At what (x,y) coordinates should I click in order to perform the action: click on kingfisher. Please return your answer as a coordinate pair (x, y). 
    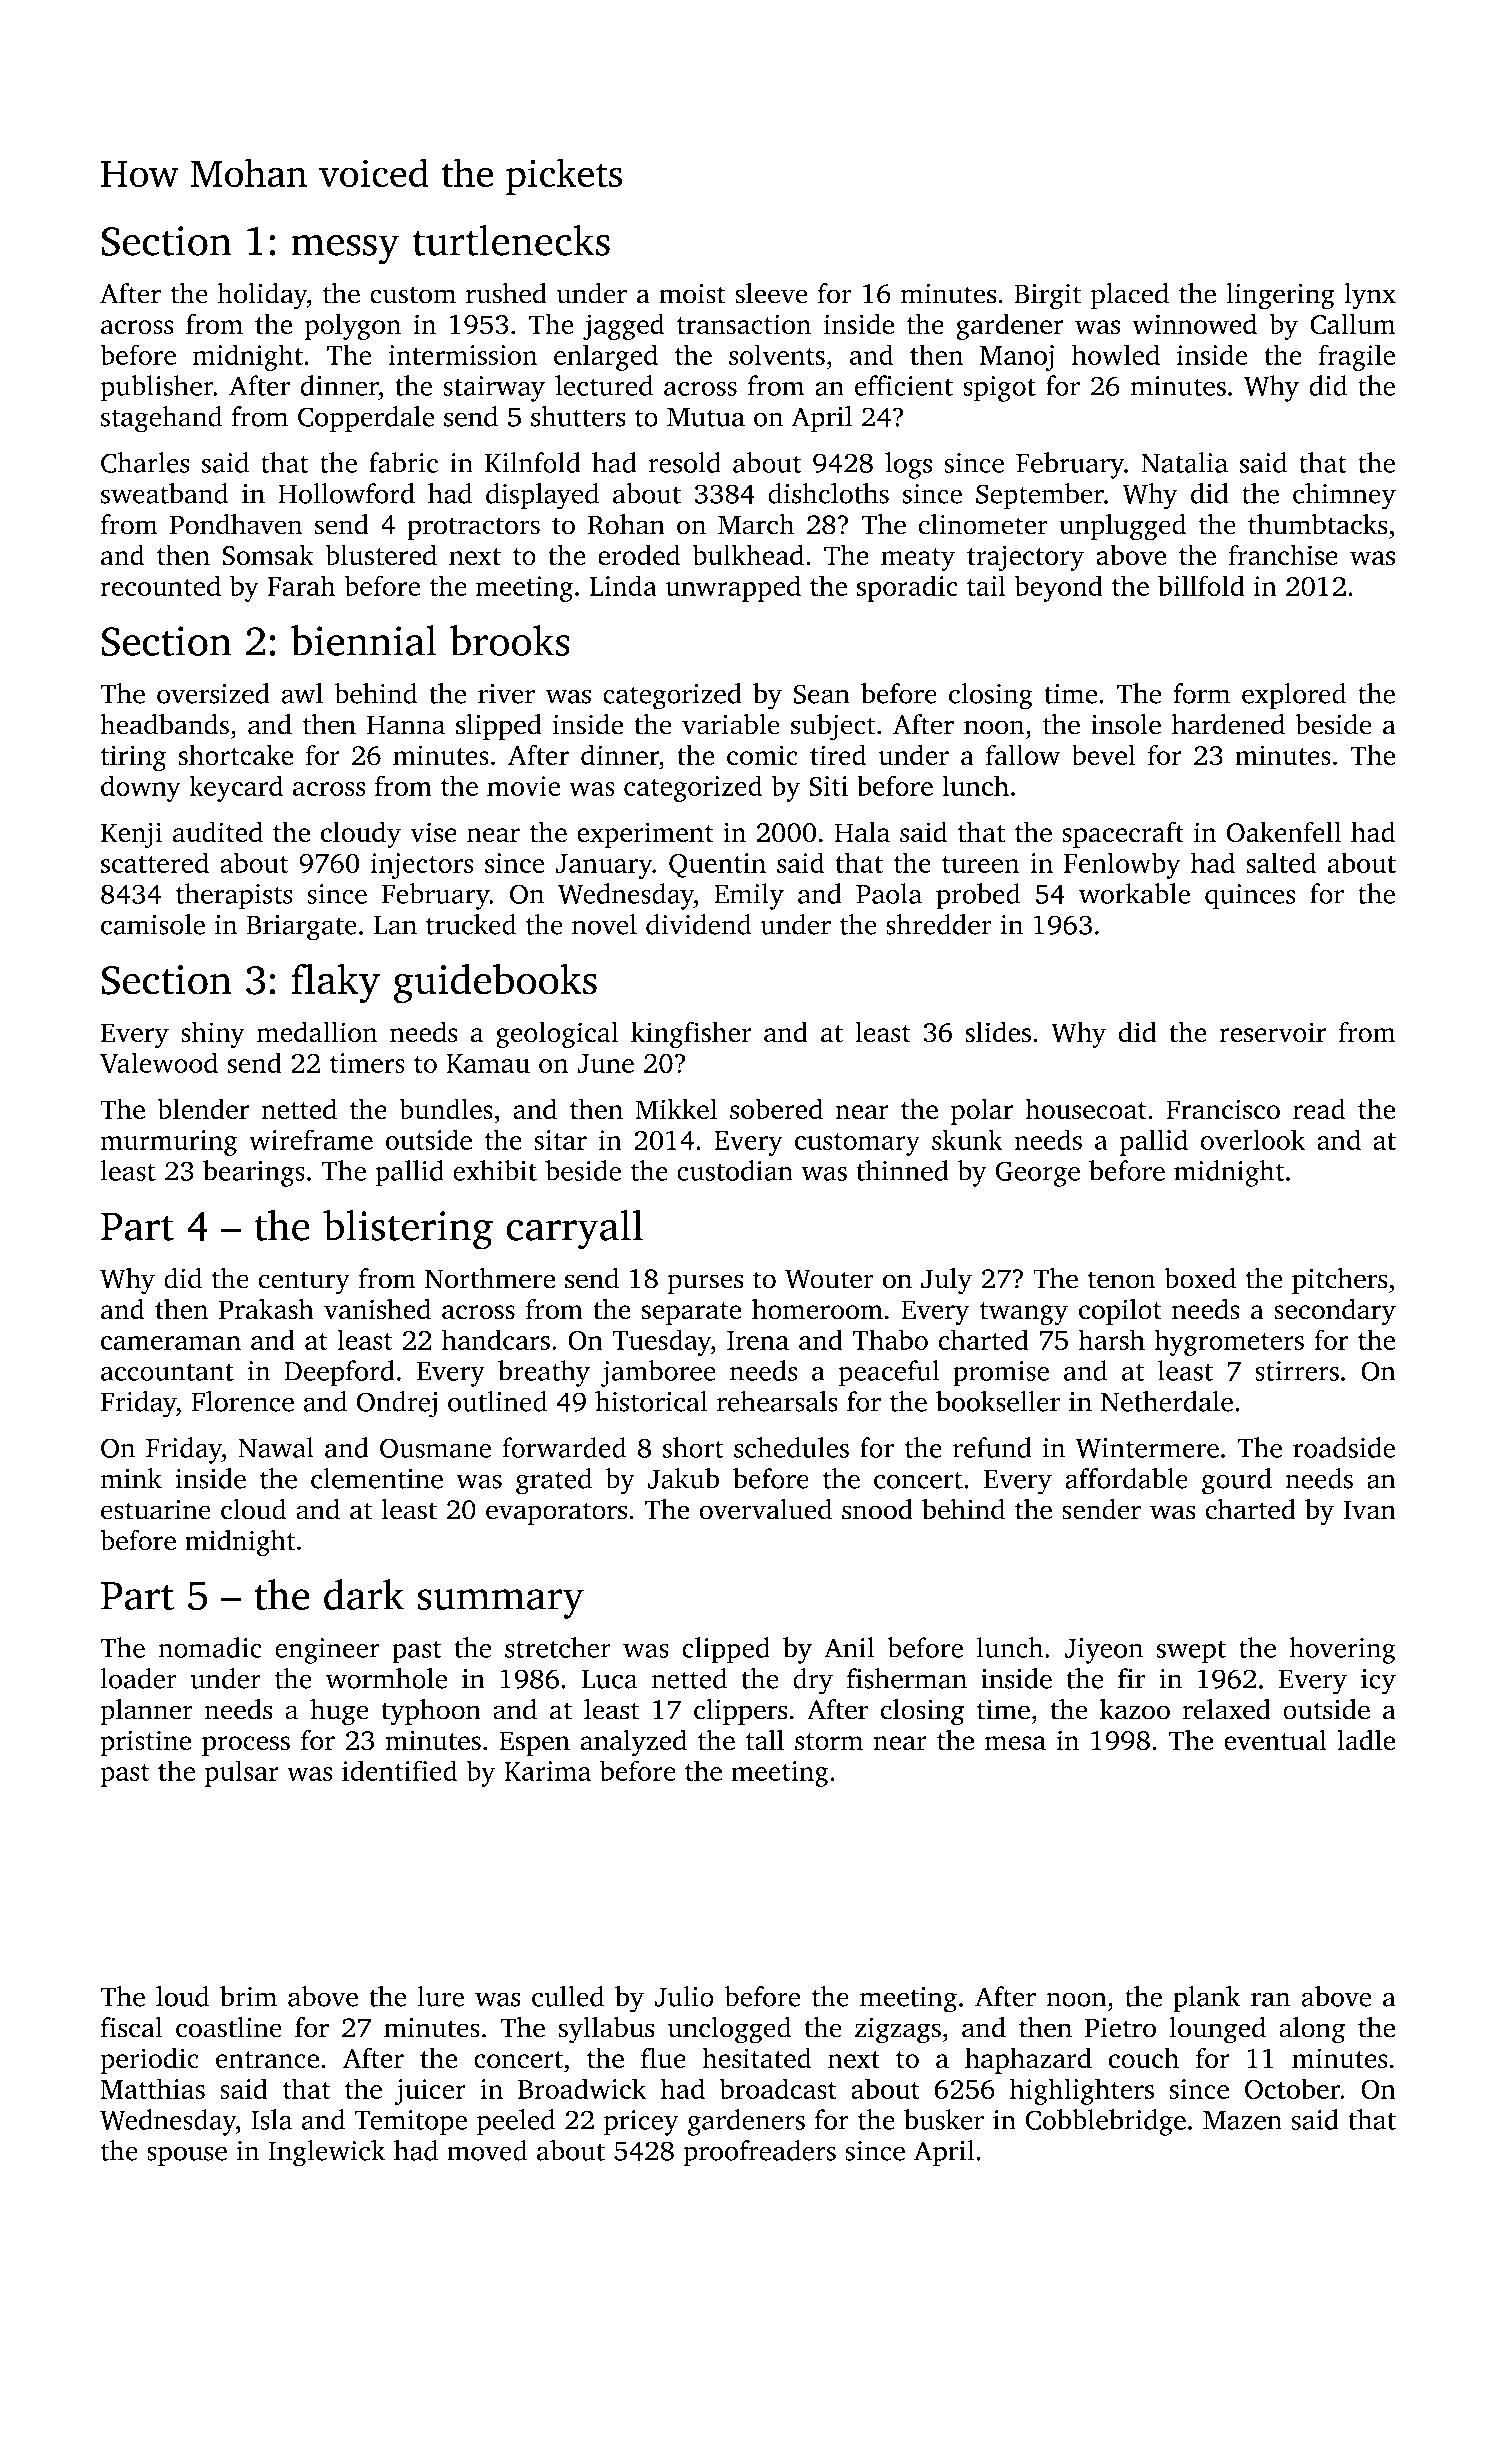
    Looking at the image, I should click on (691, 1035).
